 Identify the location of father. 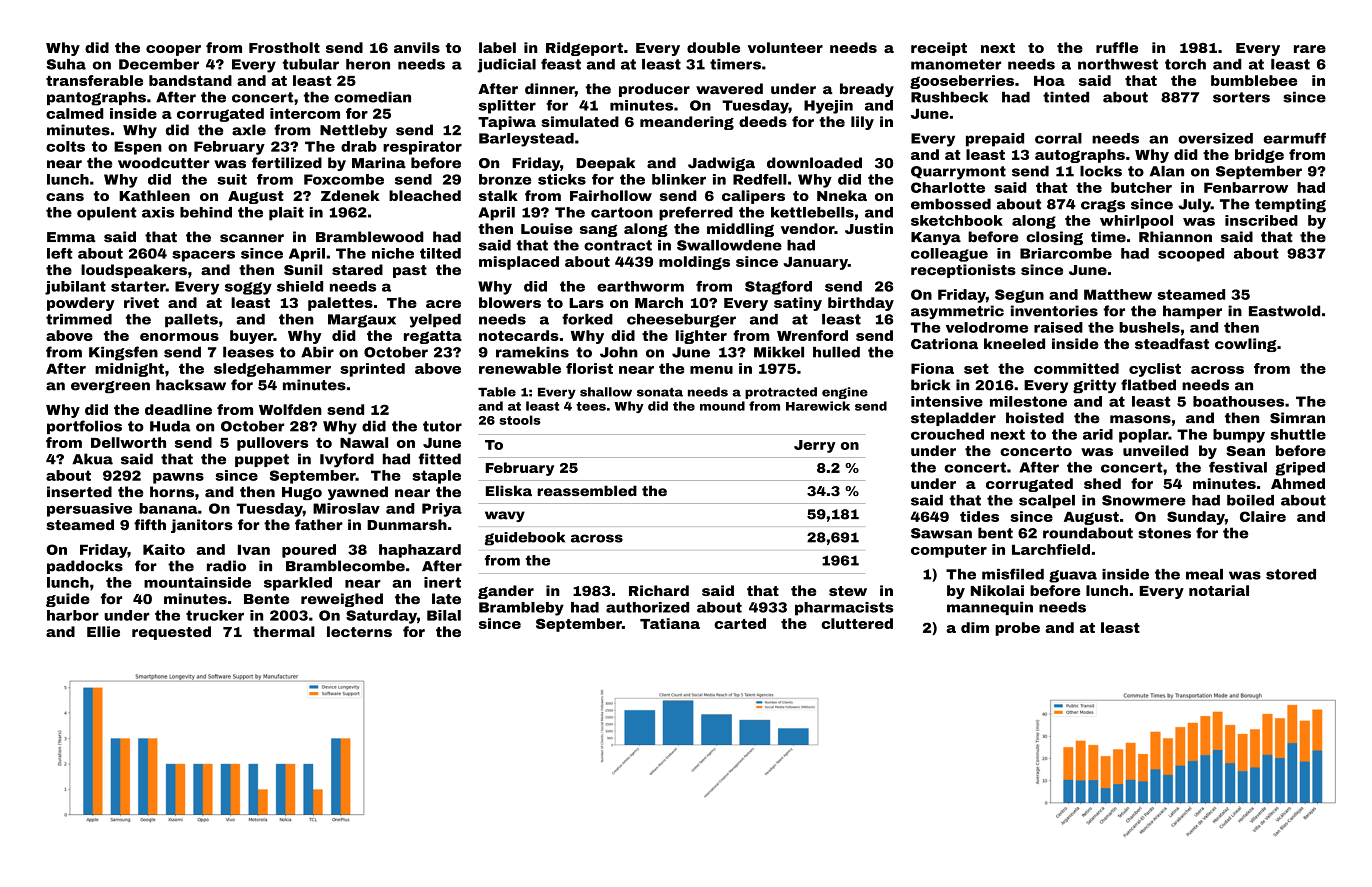
(319, 524).
